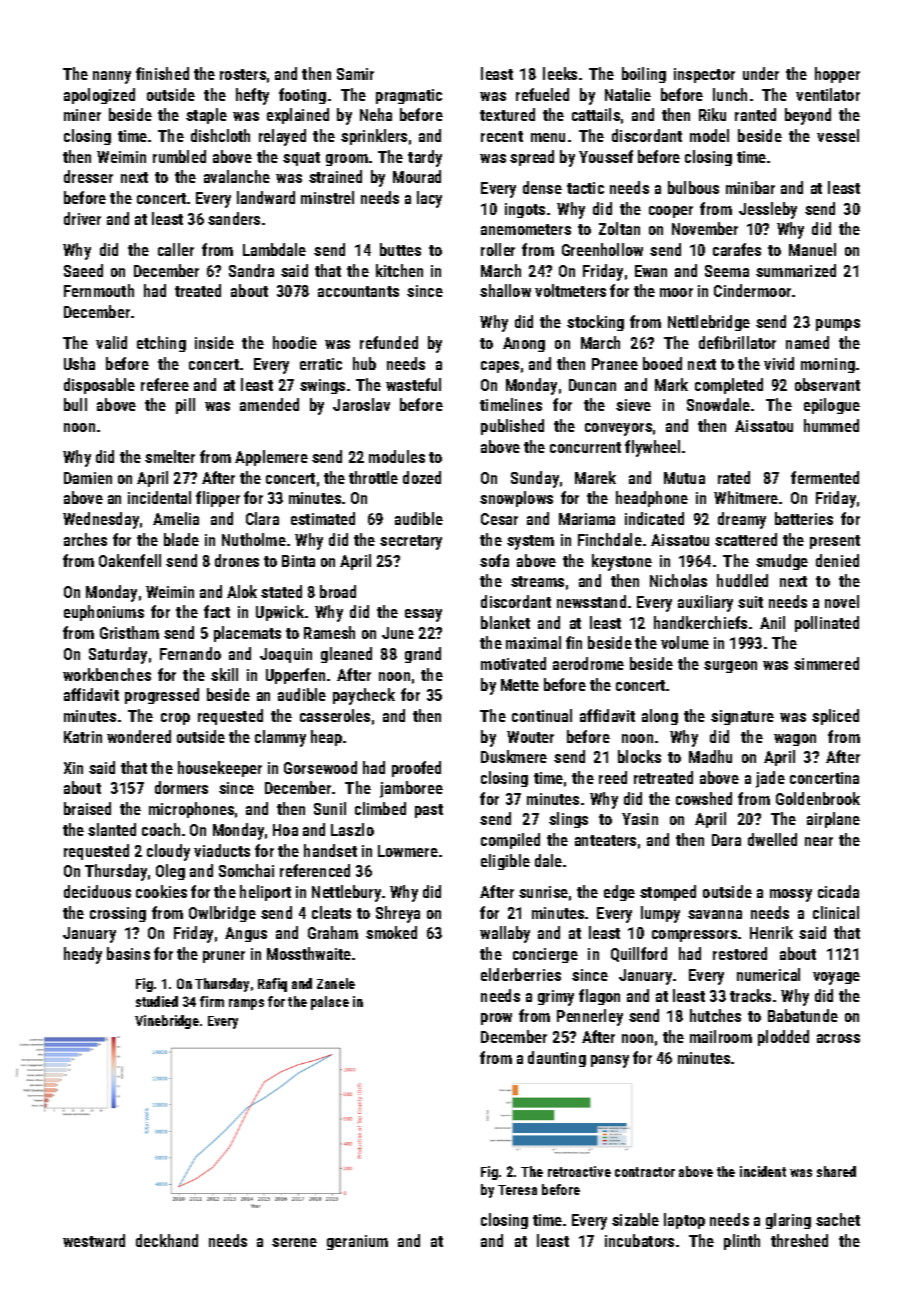 The height and width of the image is (1308, 924). Describe the element at coordinates (639, 954) in the image. I see `Quillford` at that location.
